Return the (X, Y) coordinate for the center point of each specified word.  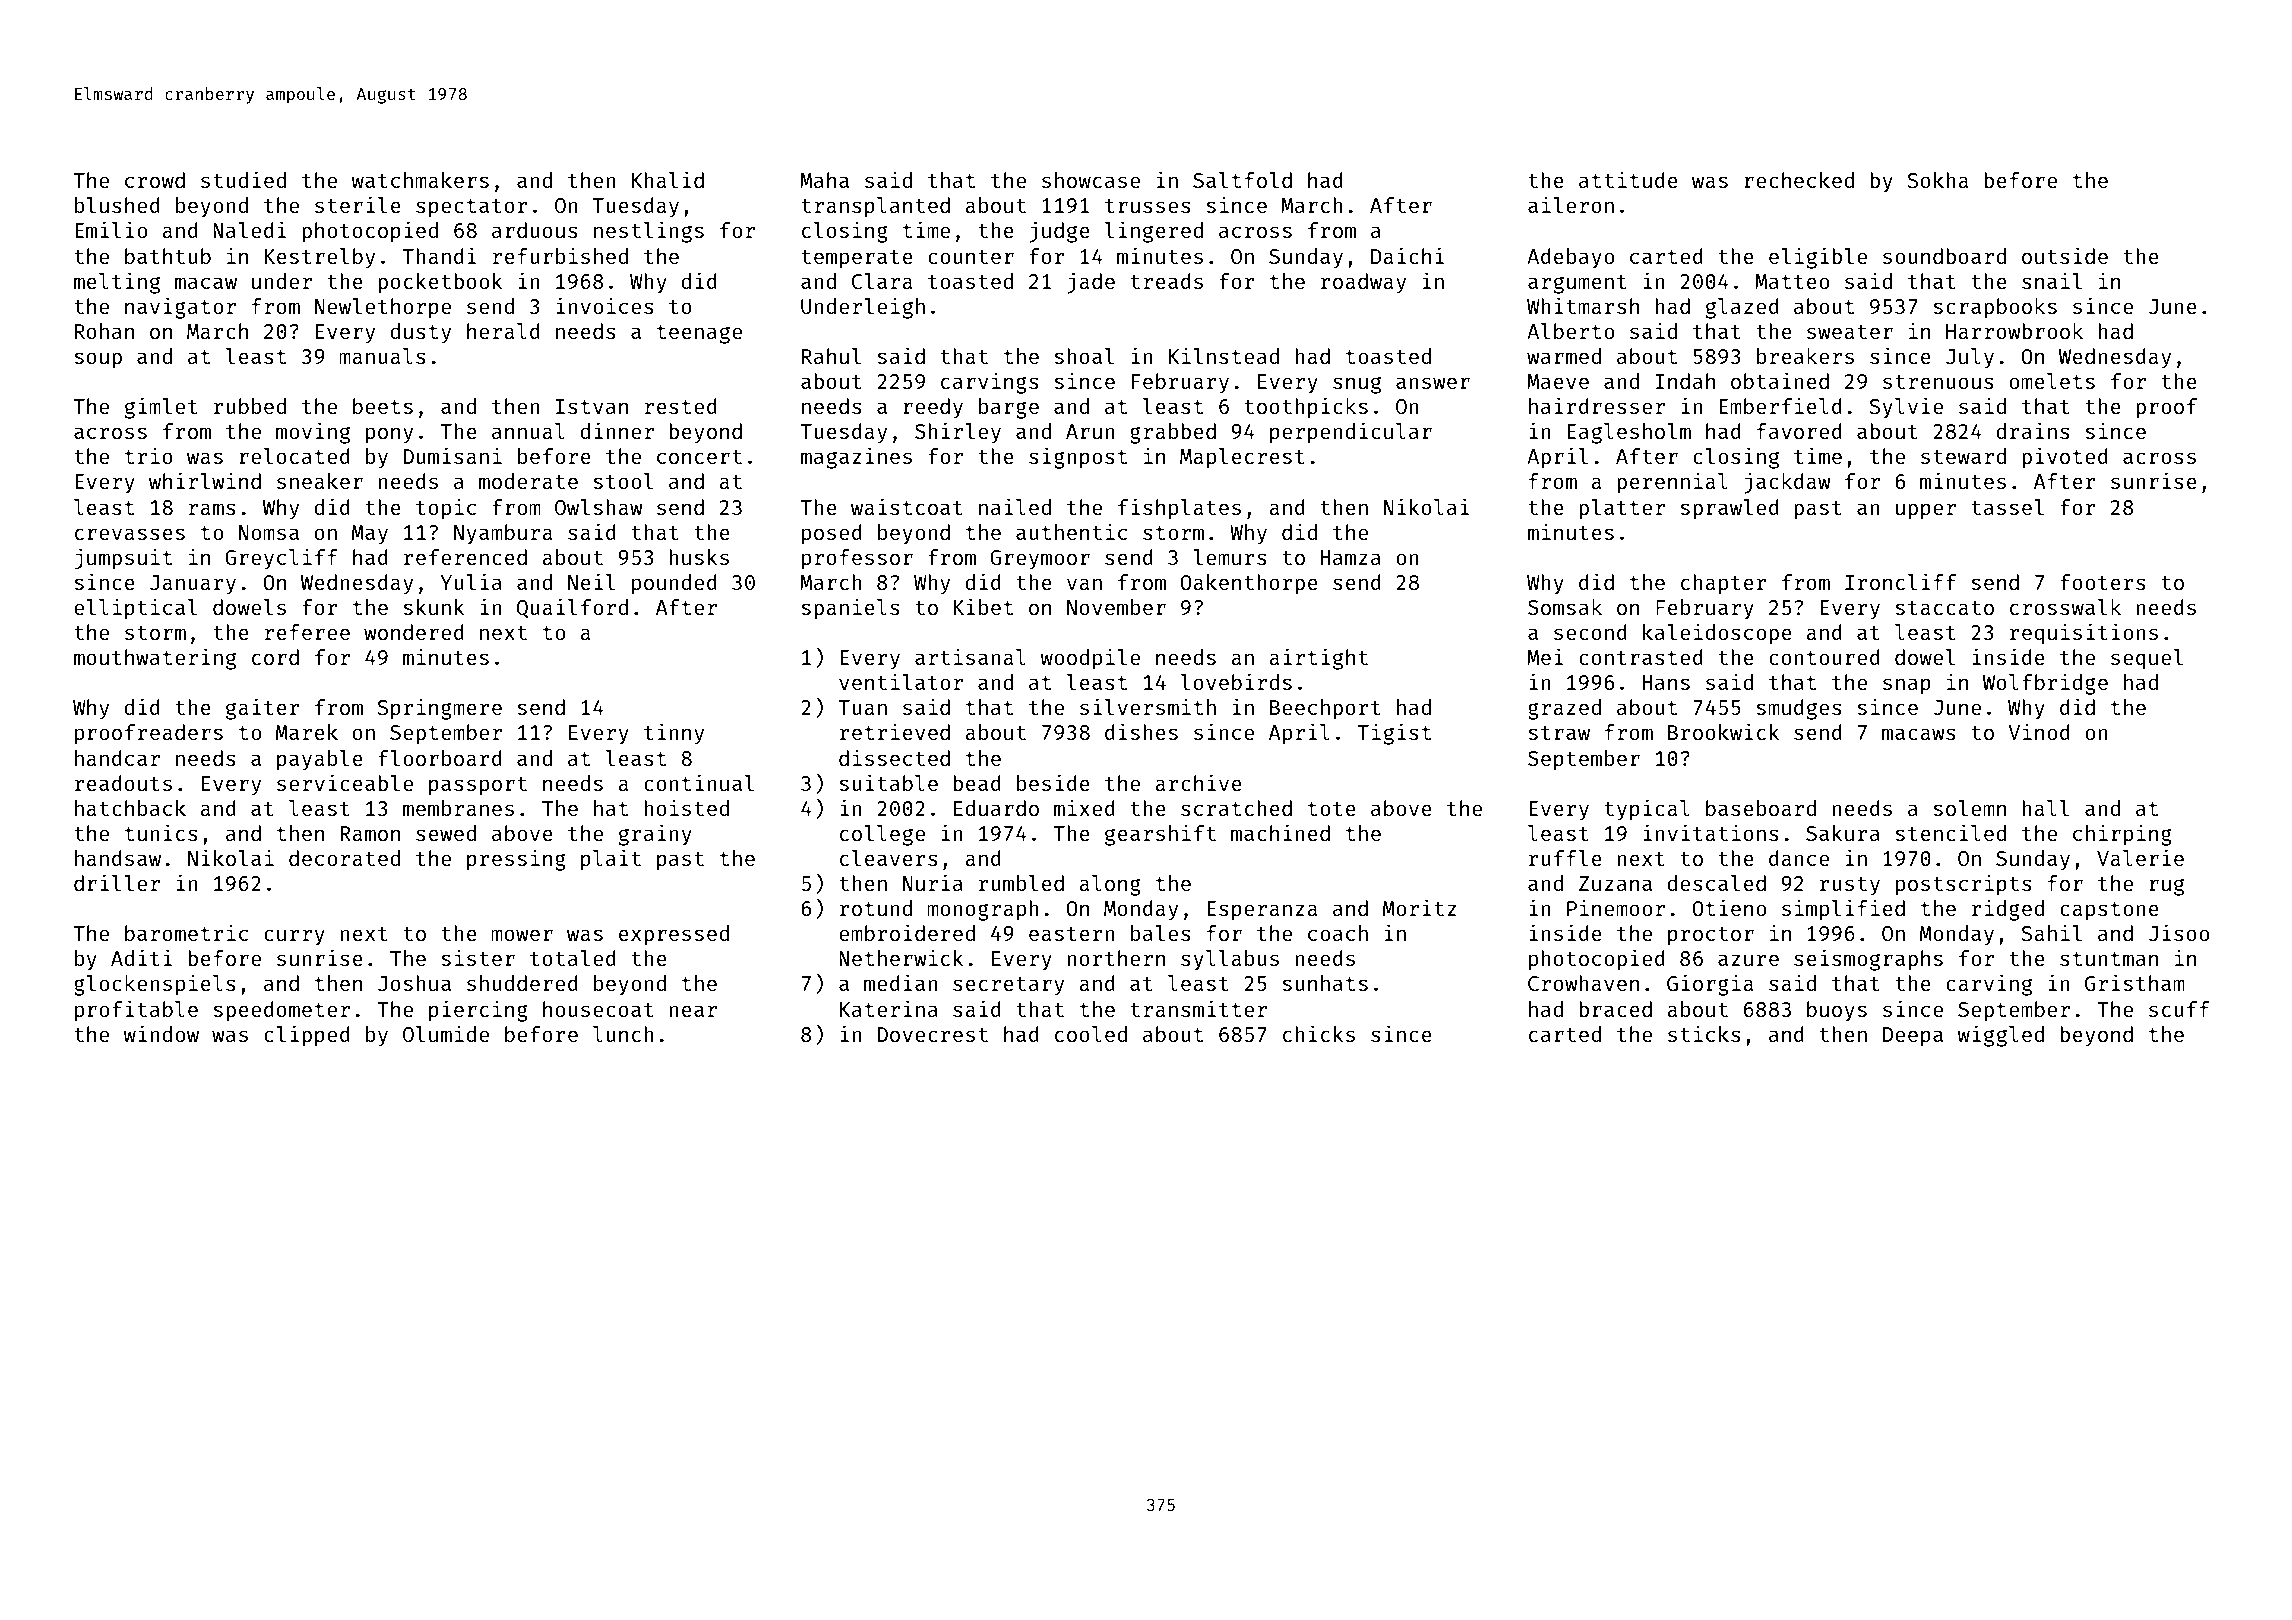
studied (243, 179)
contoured (1824, 657)
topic (446, 509)
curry (294, 937)
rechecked (1799, 180)
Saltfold (1242, 180)
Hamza (1350, 557)
